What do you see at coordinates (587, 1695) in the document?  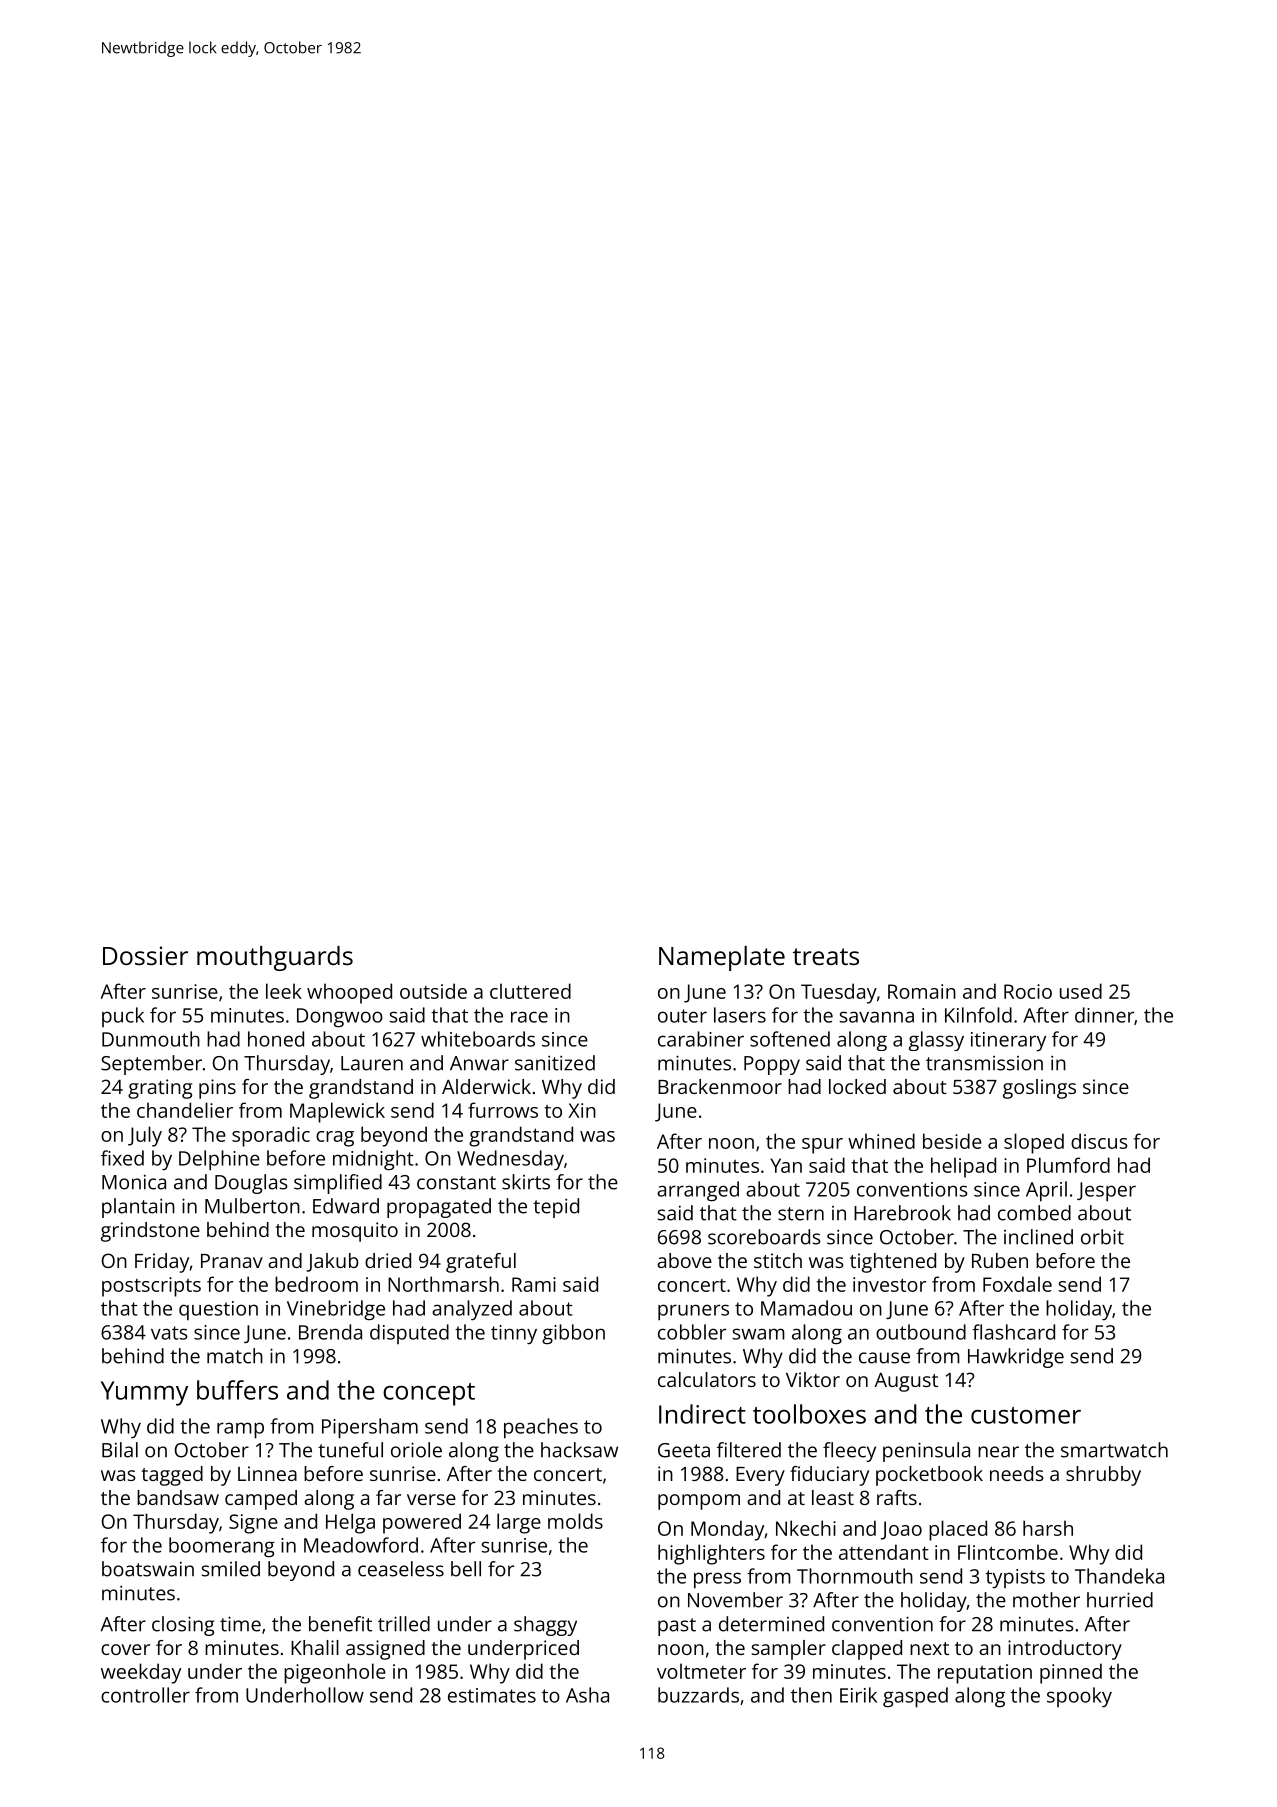 I see `Asha` at bounding box center [587, 1695].
